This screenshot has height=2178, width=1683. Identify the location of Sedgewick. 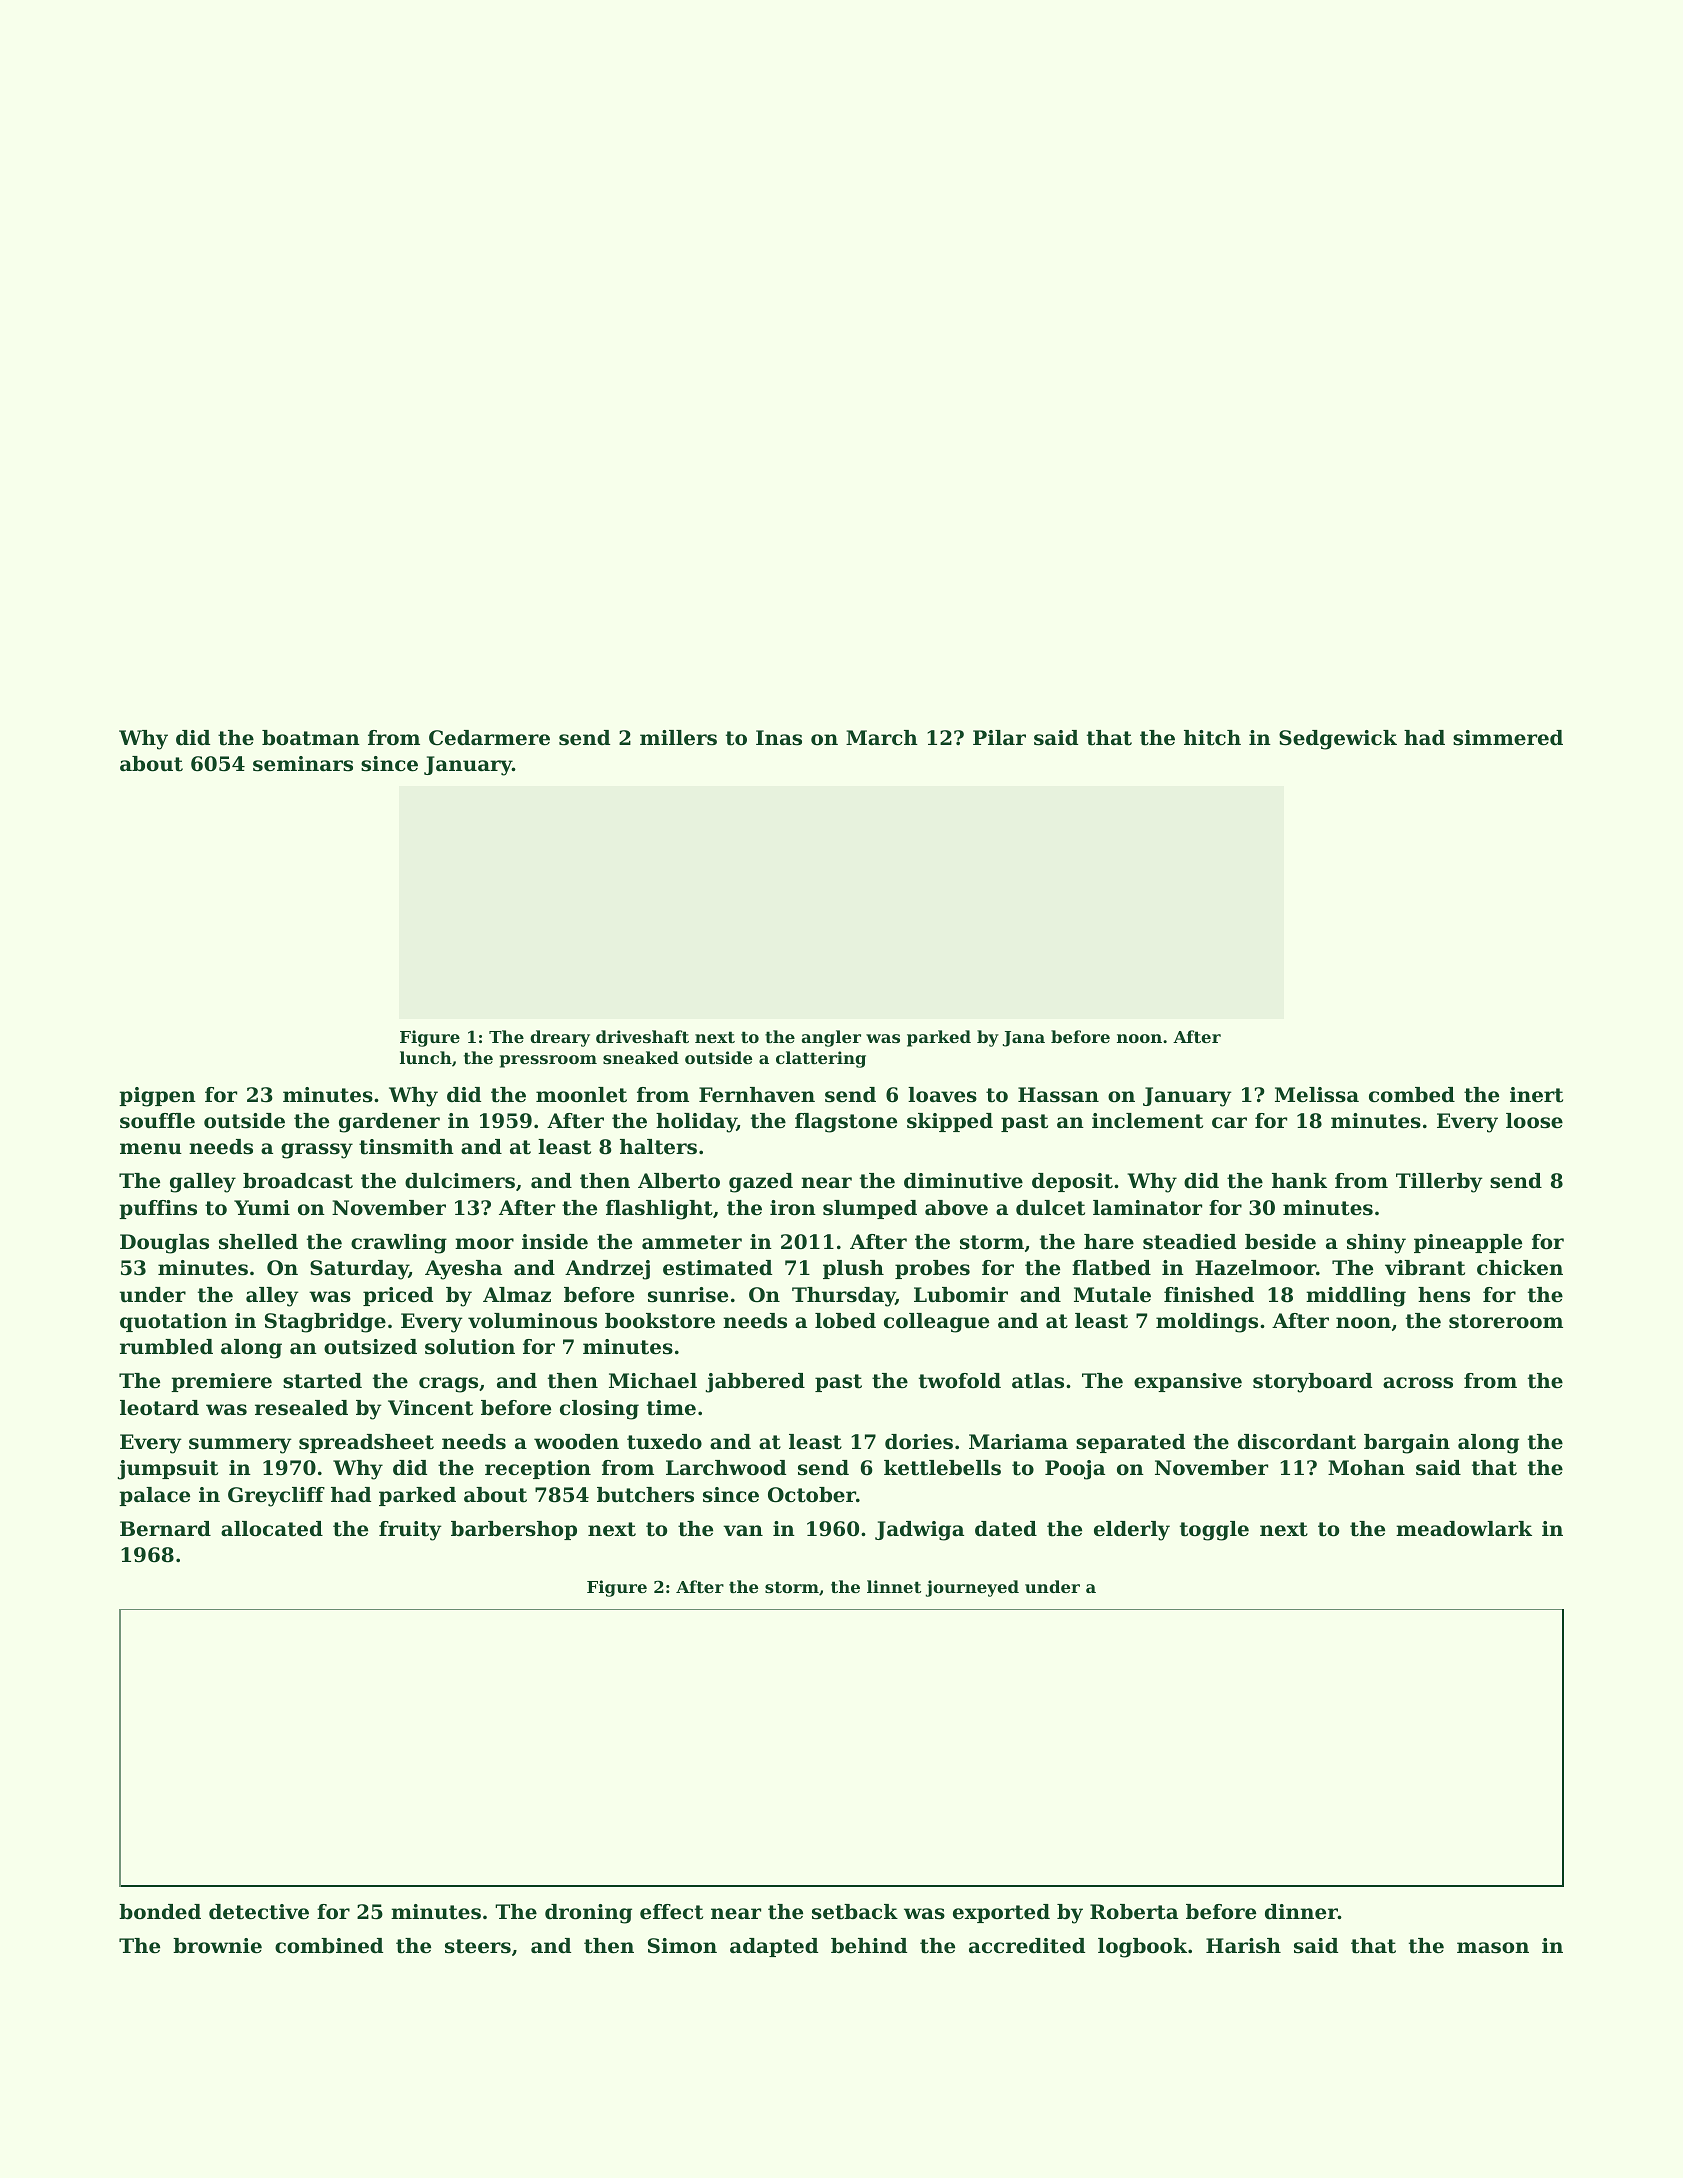
(1338, 740).
